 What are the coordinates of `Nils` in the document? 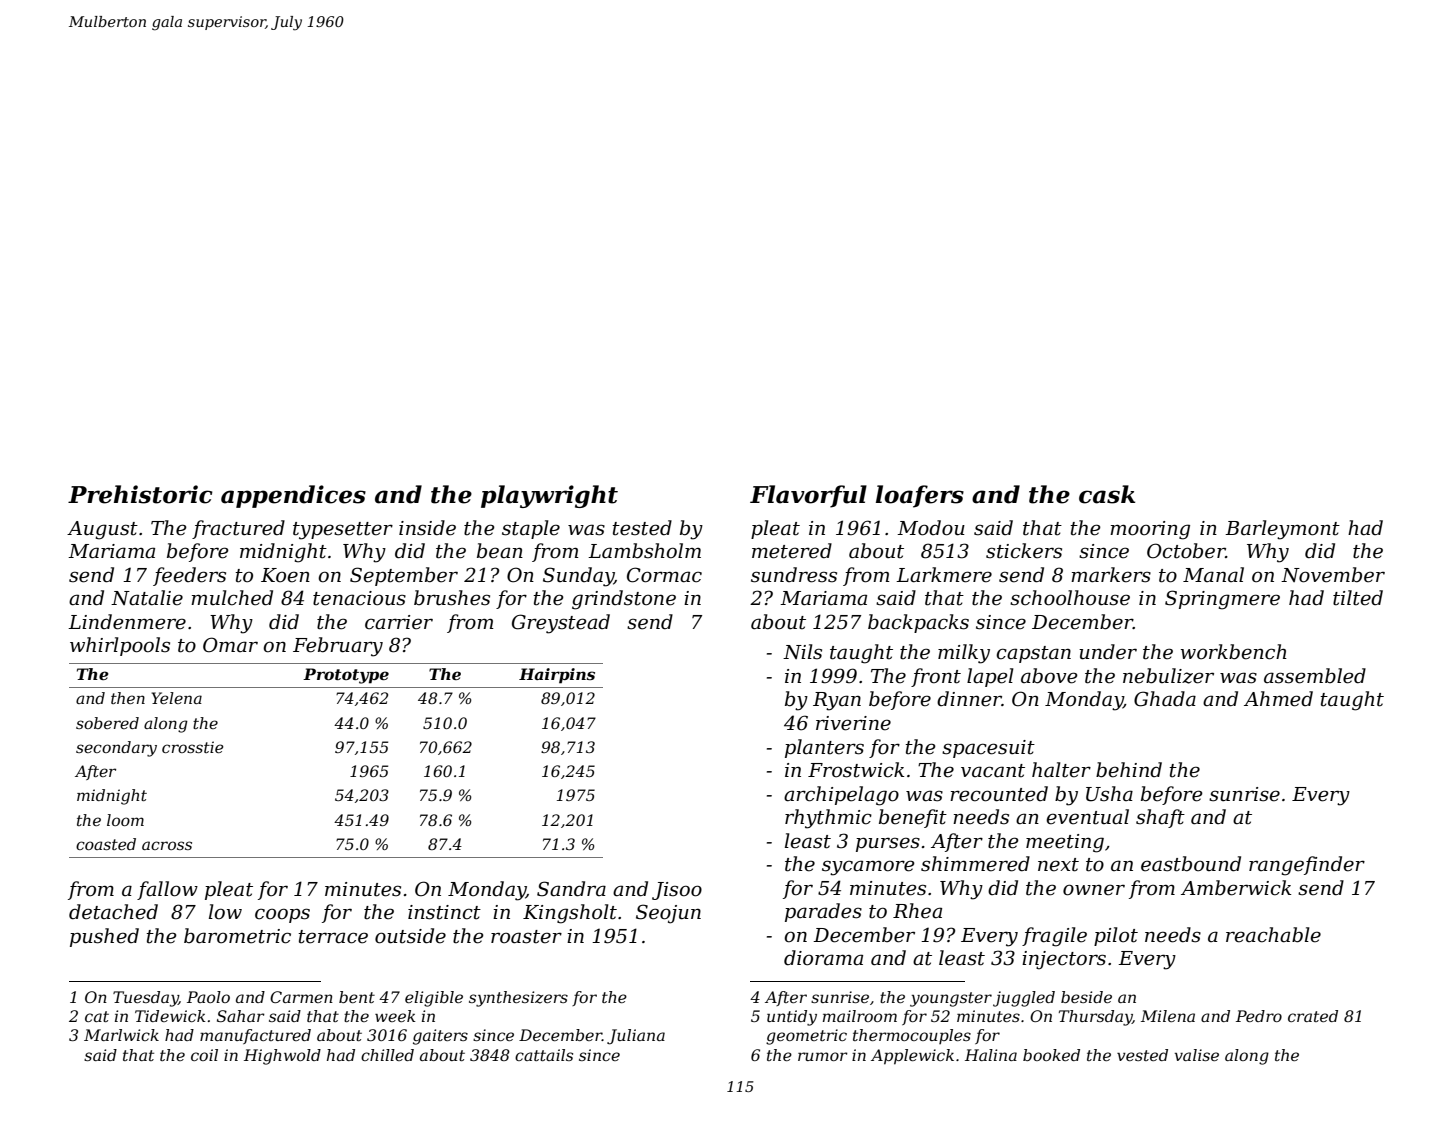 It's located at (802, 652).
